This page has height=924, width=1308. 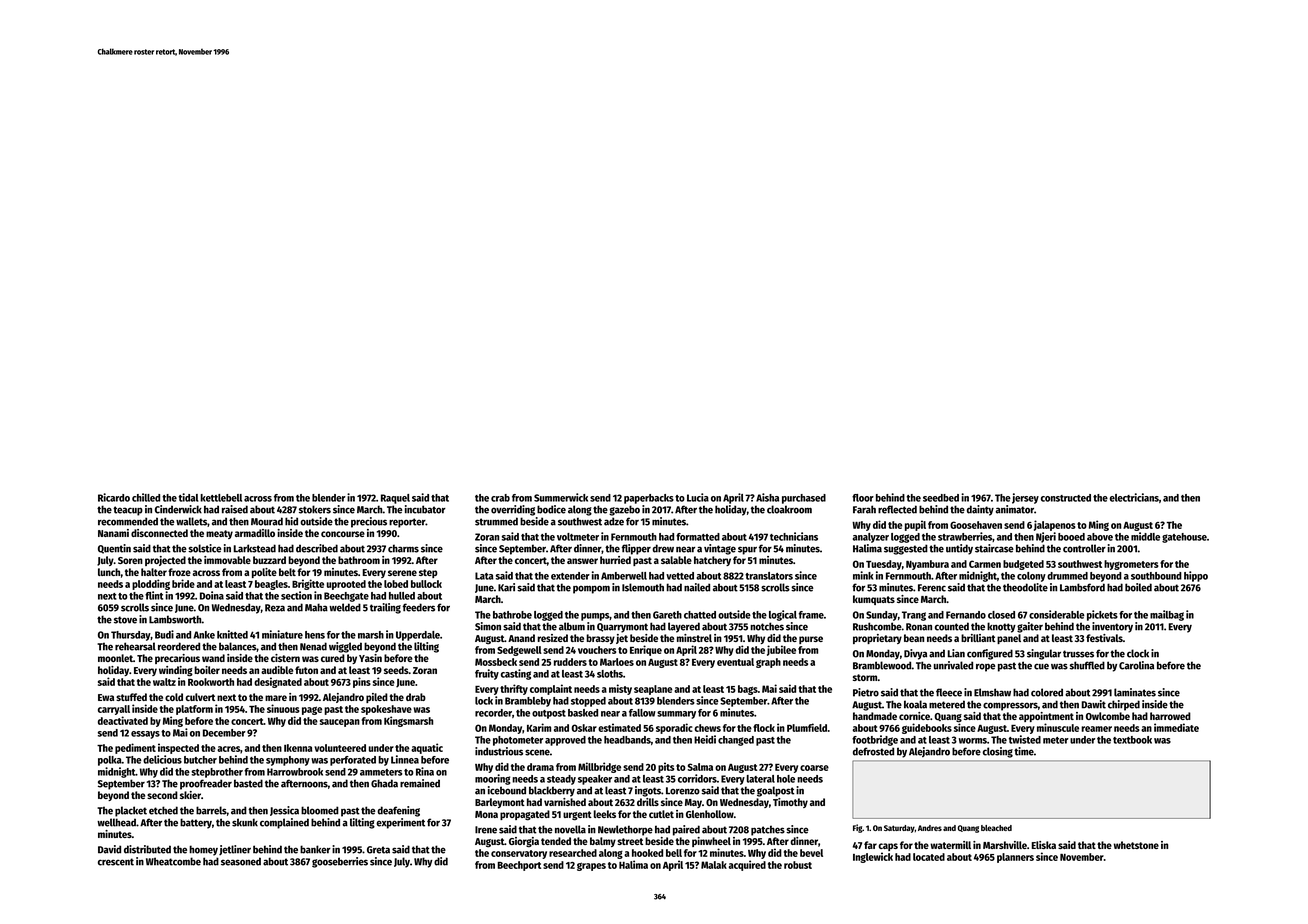 What do you see at coordinates (1134, 497) in the page?
I see `electricians` at bounding box center [1134, 497].
